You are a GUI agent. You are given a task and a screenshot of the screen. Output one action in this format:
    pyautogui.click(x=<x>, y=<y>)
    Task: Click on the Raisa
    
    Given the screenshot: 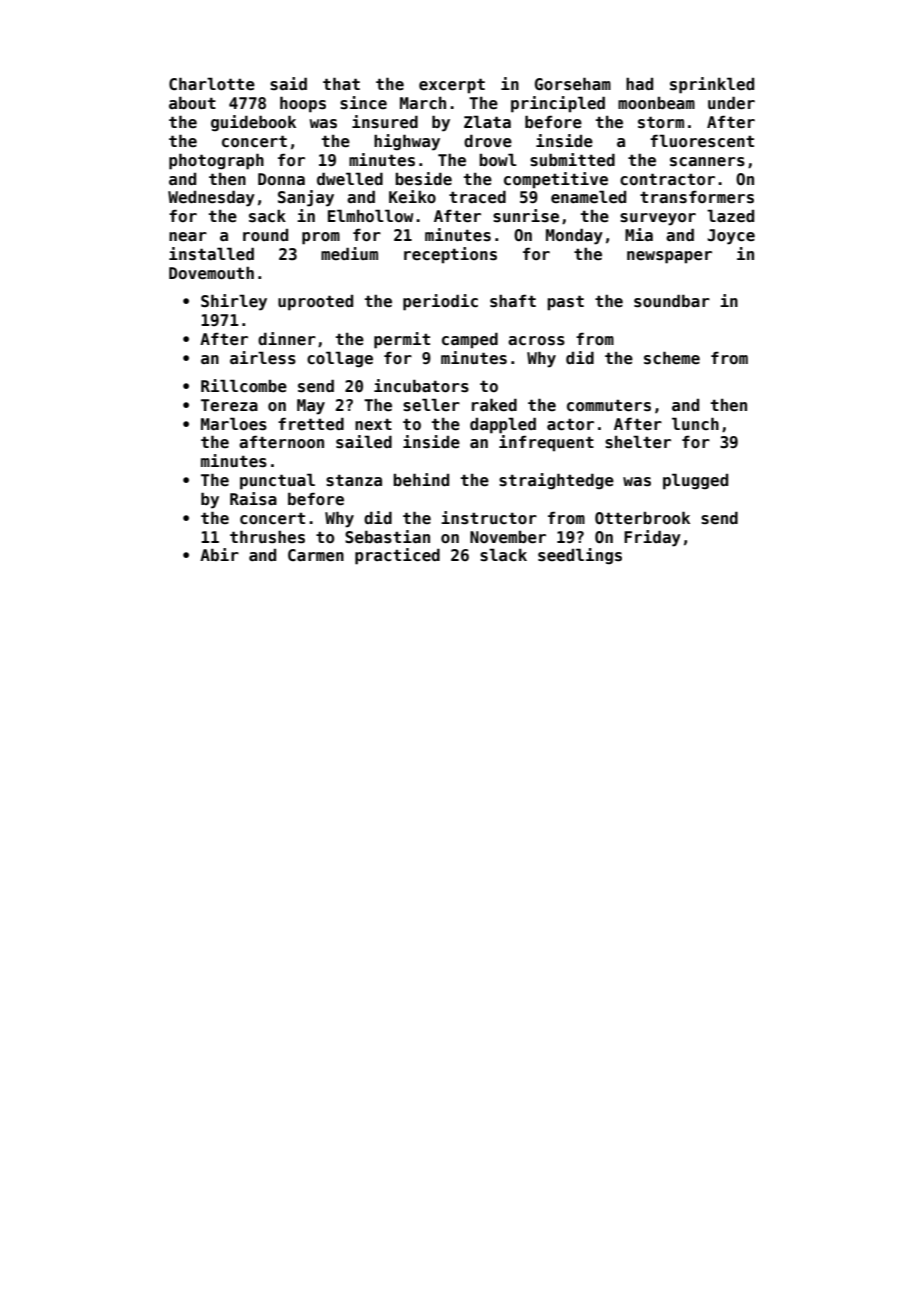 What is the action you would take?
    pyautogui.click(x=253, y=499)
